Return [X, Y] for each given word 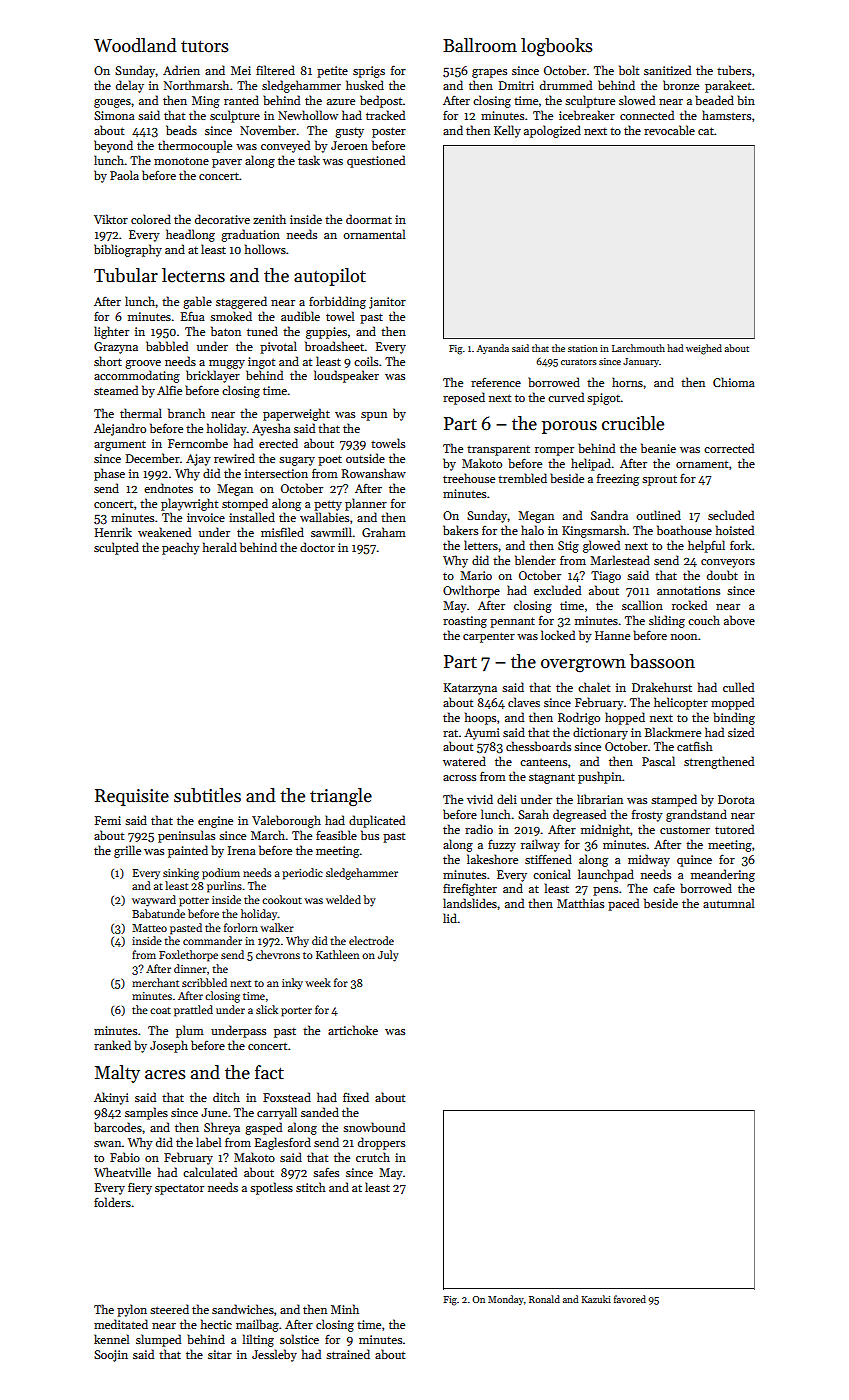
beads [181, 130]
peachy [181, 548]
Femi [108, 820]
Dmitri [516, 85]
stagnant [552, 778]
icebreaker [587, 115]
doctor [317, 547]
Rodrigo [579, 718]
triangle [341, 797]
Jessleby [274, 1355]
